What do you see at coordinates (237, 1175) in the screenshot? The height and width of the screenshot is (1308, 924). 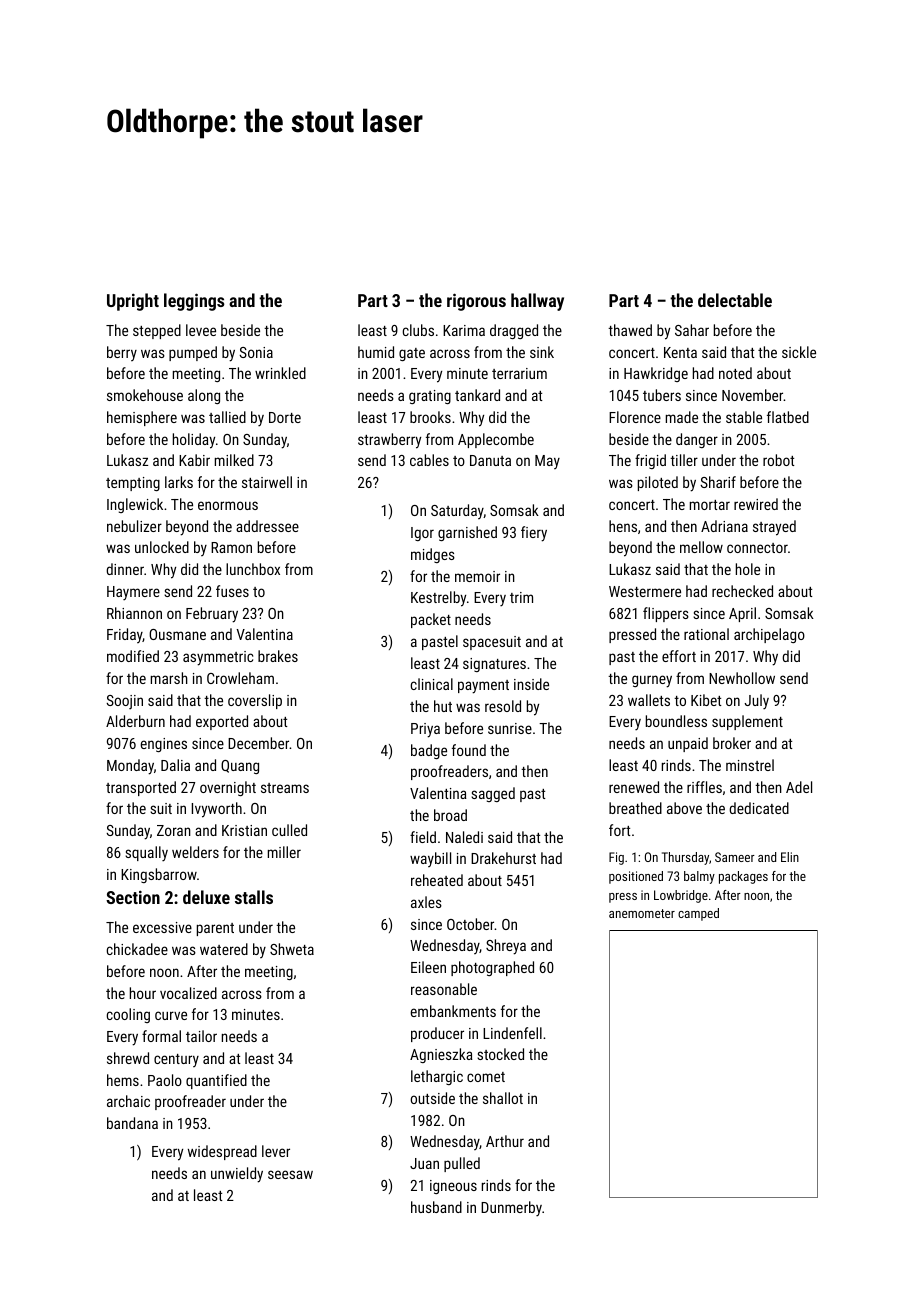 I see `unwieldy` at bounding box center [237, 1175].
